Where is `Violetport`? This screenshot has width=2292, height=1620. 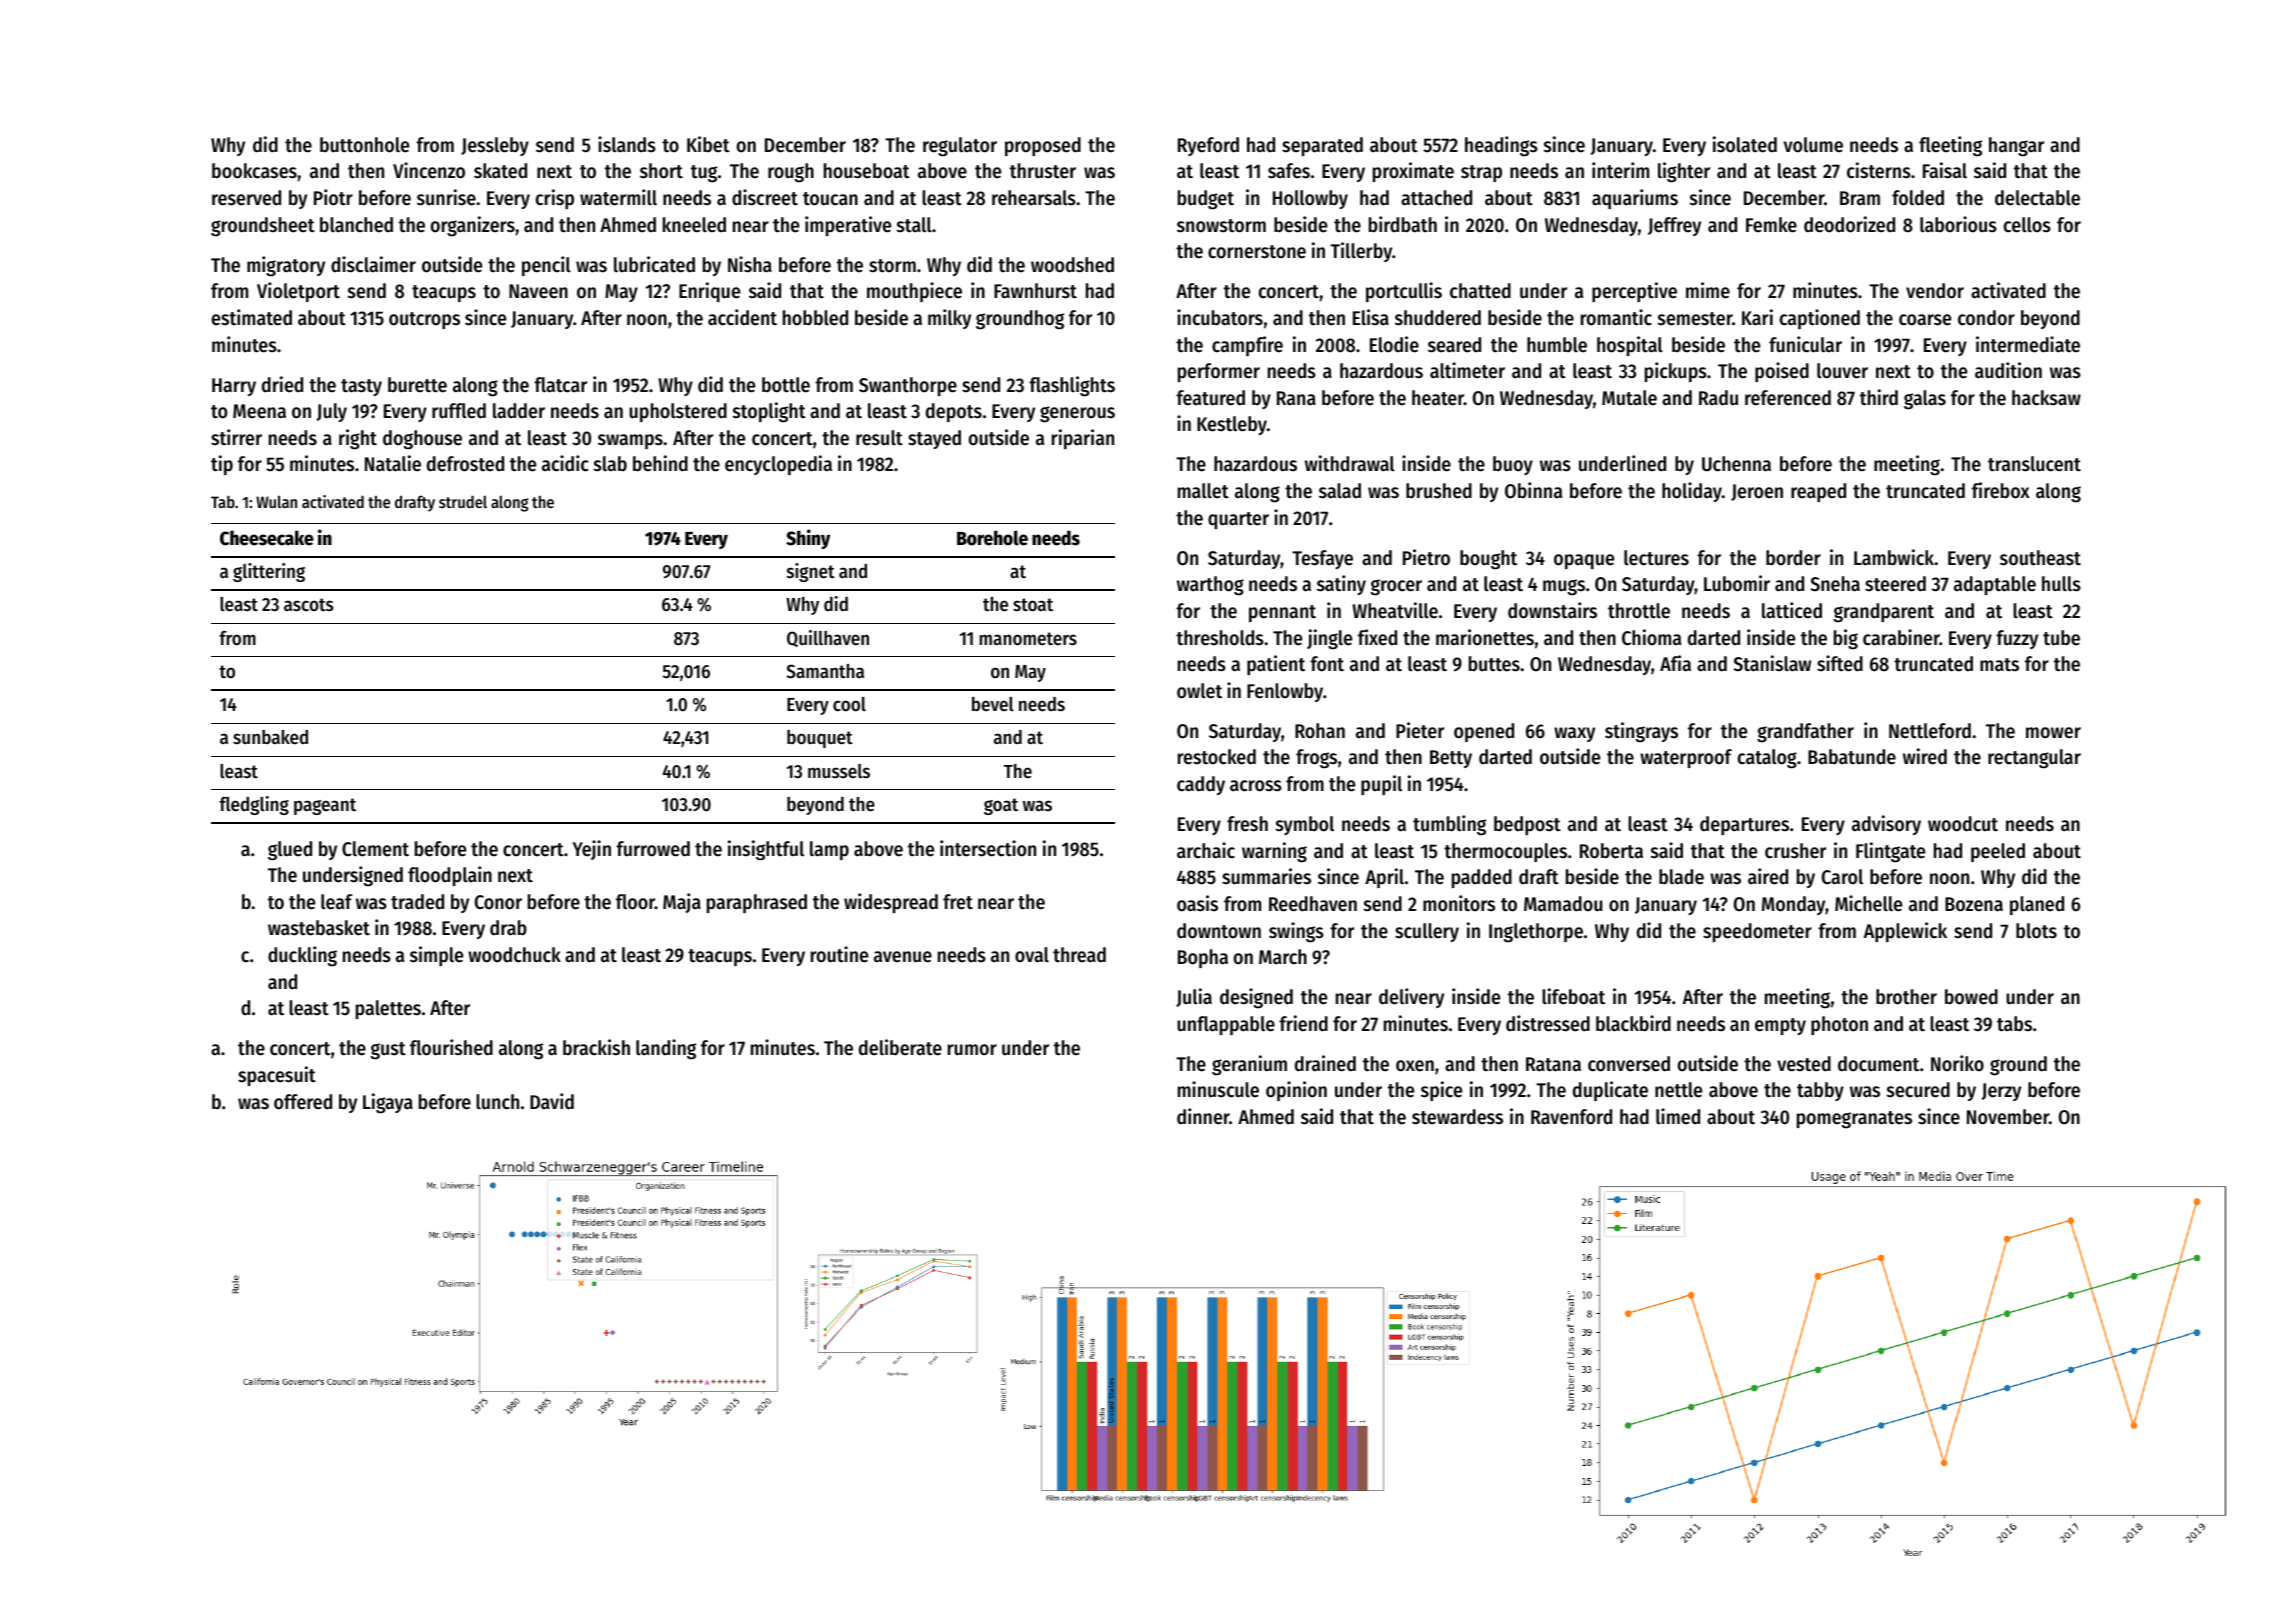 Violetport is located at coordinates (298, 292).
